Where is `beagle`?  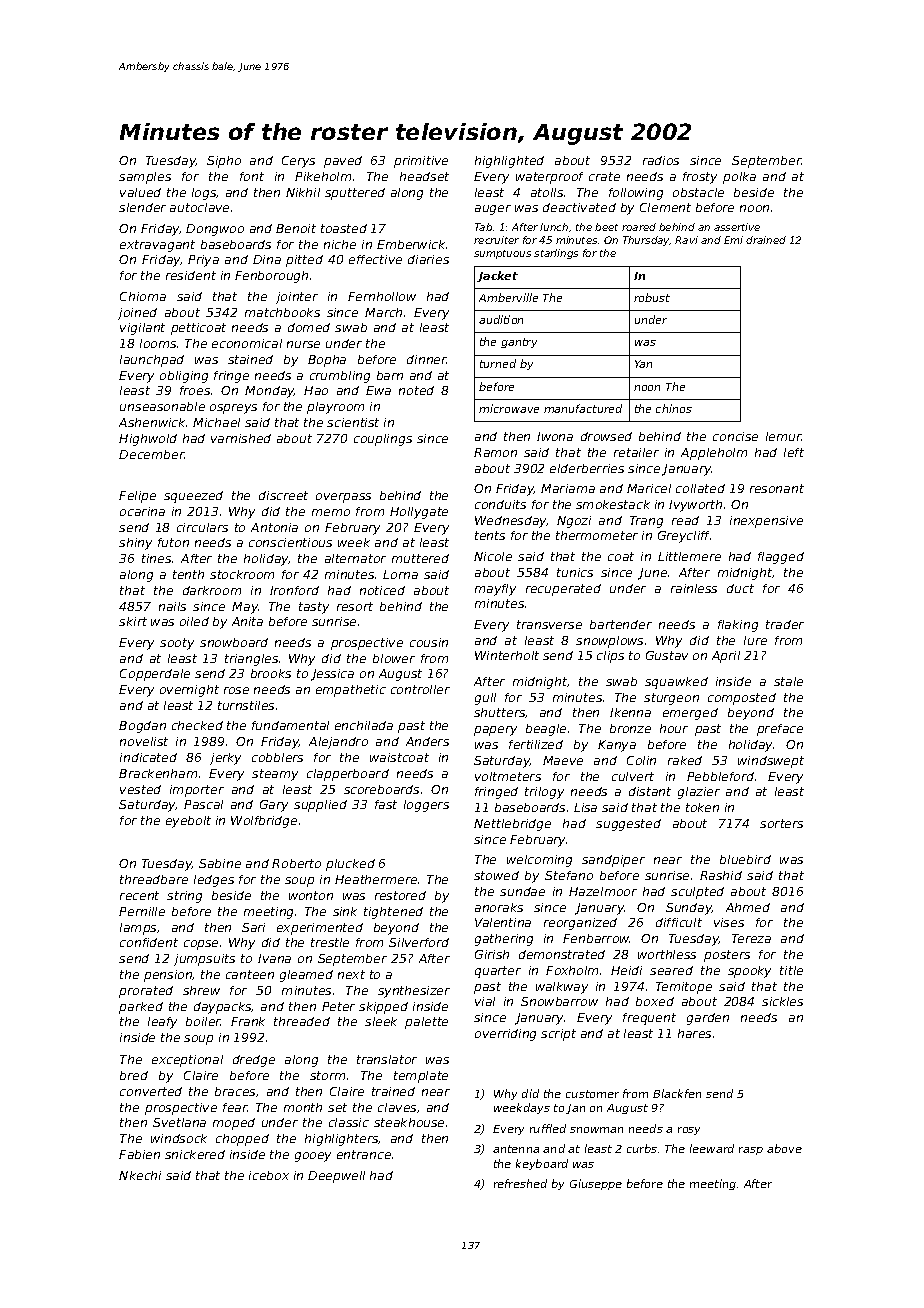 beagle is located at coordinates (546, 730).
